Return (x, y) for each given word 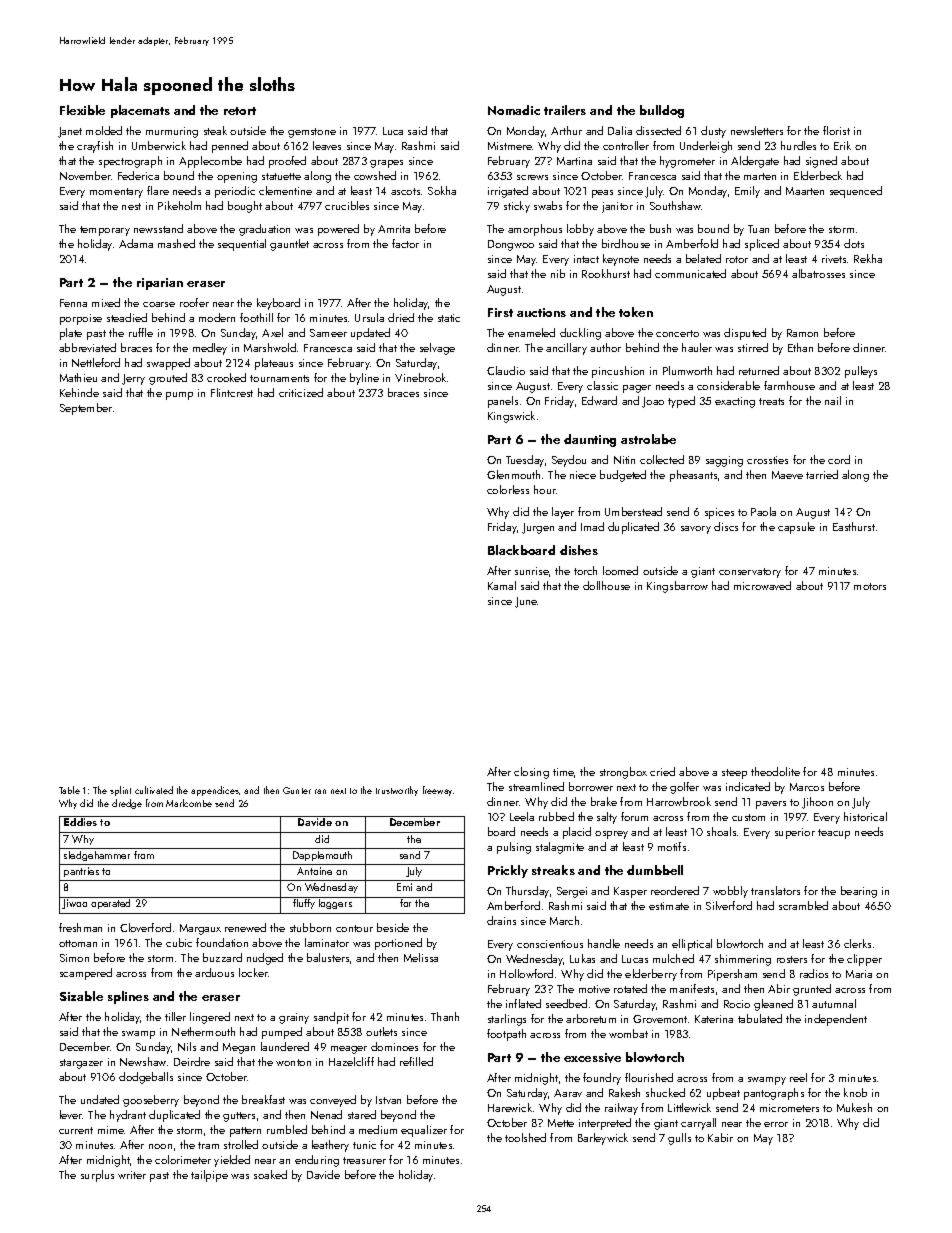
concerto (677, 333)
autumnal (834, 1003)
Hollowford (526, 973)
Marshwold (270, 347)
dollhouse (606, 585)
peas (602, 194)
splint (120, 791)
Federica (138, 175)
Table (69, 790)
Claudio (506, 370)
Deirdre (192, 1061)
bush (660, 228)
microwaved (762, 585)
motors (870, 586)
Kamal (502, 585)
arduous (214, 972)
